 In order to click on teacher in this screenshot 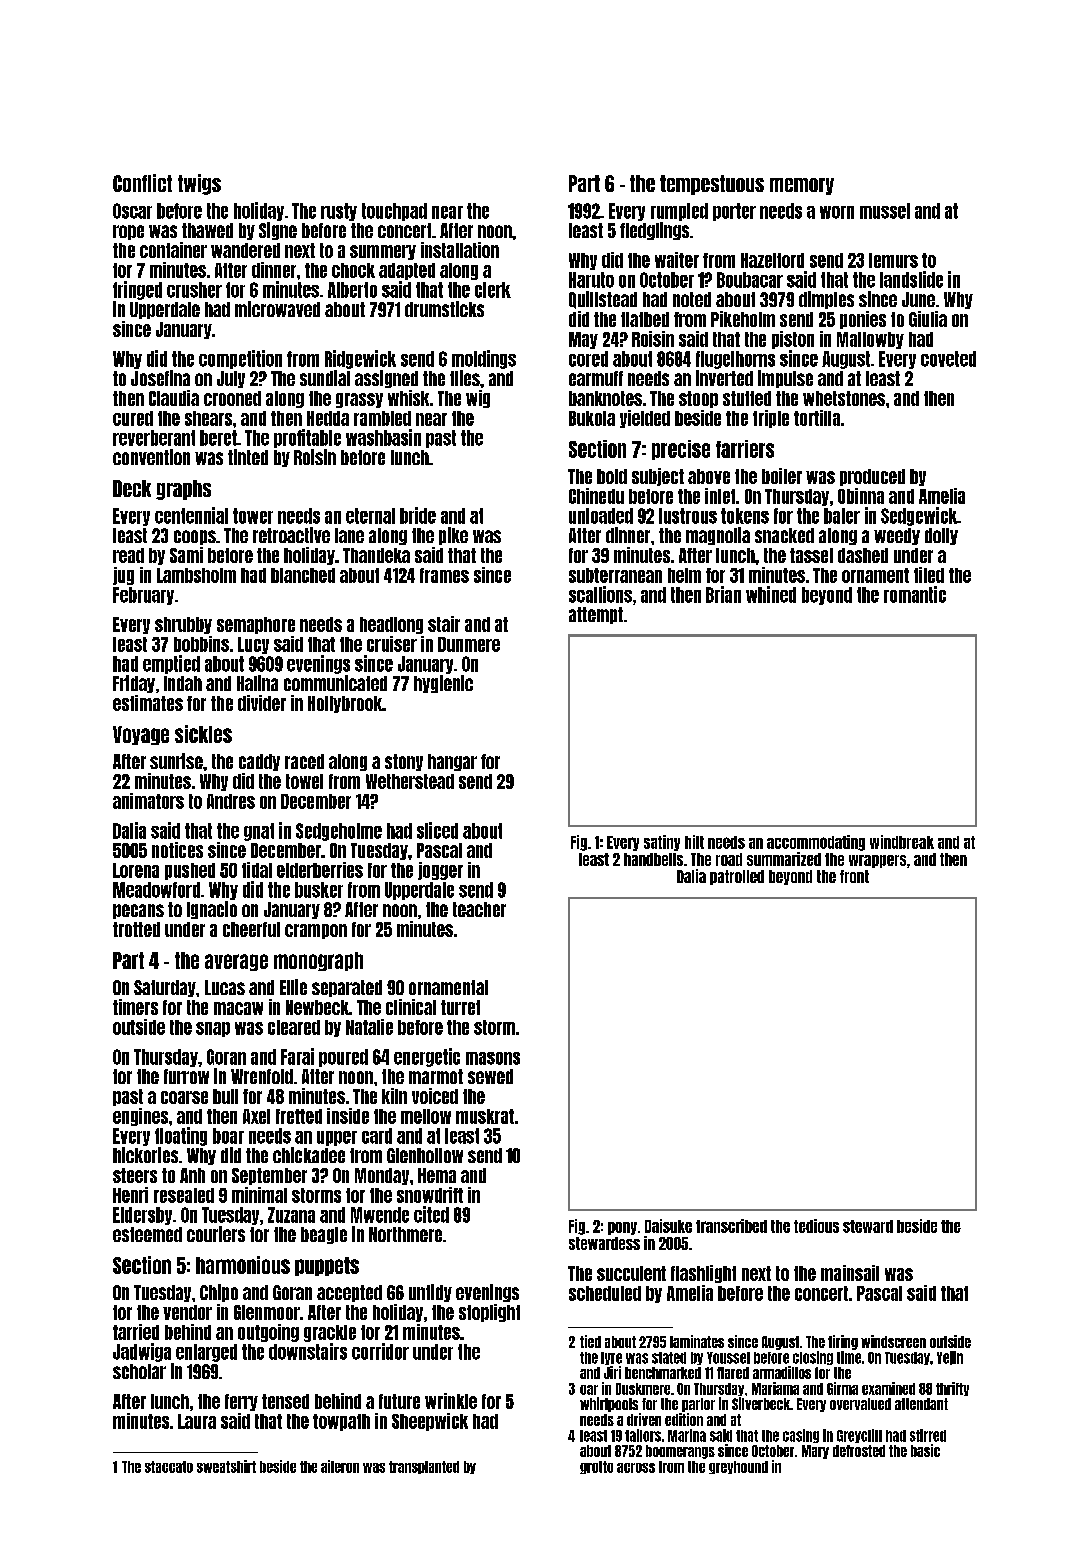, I will do `click(479, 909)`.
